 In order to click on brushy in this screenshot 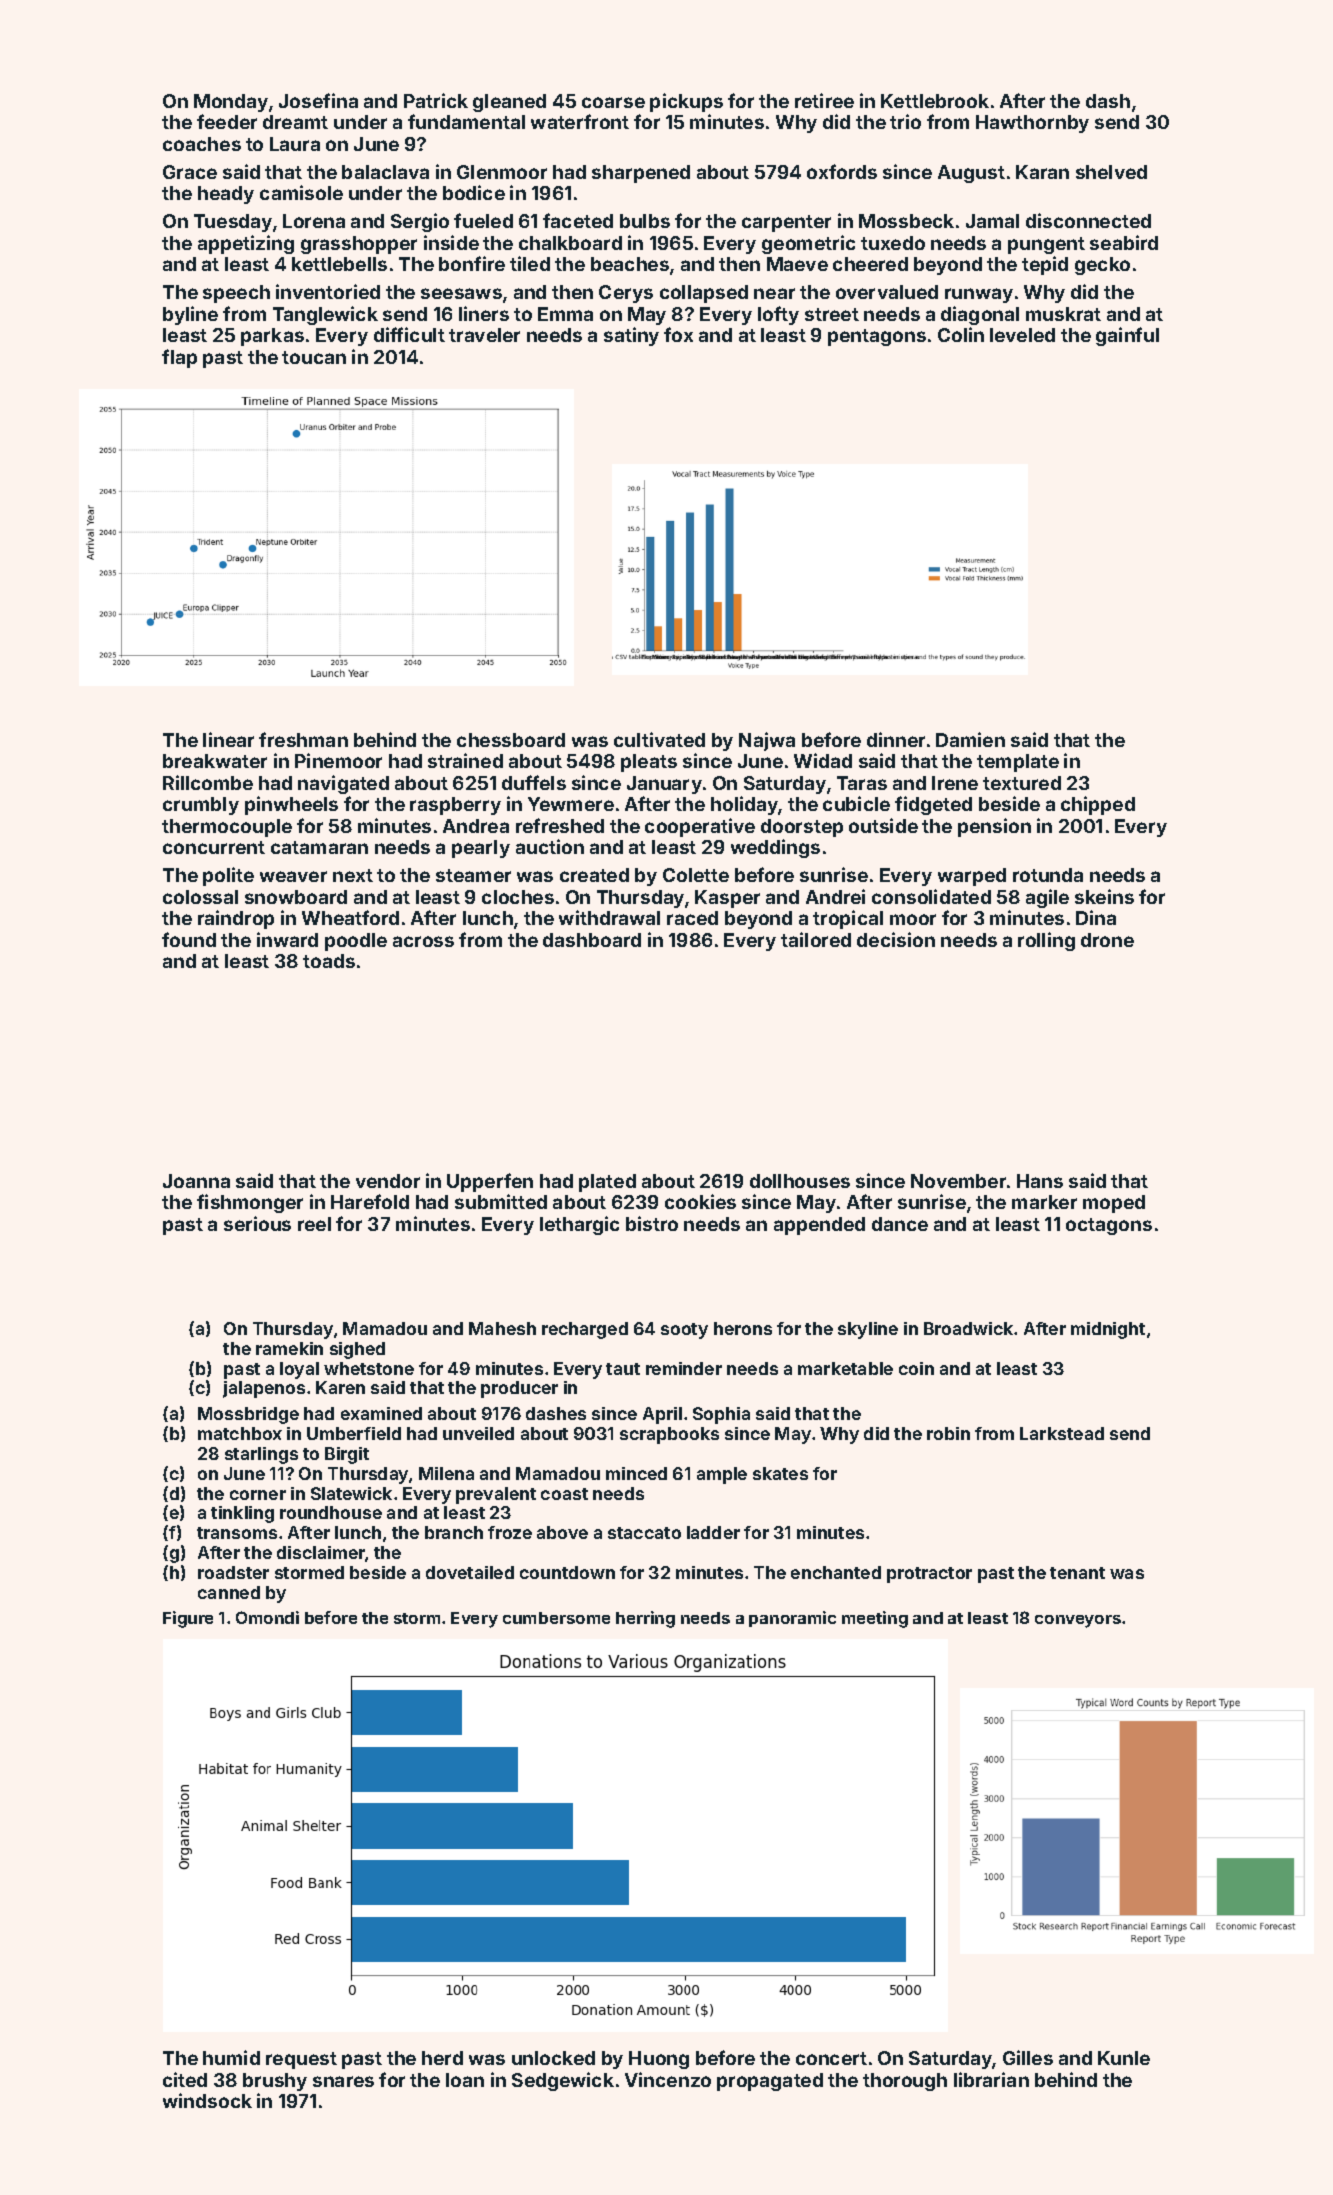, I will do `click(275, 2082)`.
